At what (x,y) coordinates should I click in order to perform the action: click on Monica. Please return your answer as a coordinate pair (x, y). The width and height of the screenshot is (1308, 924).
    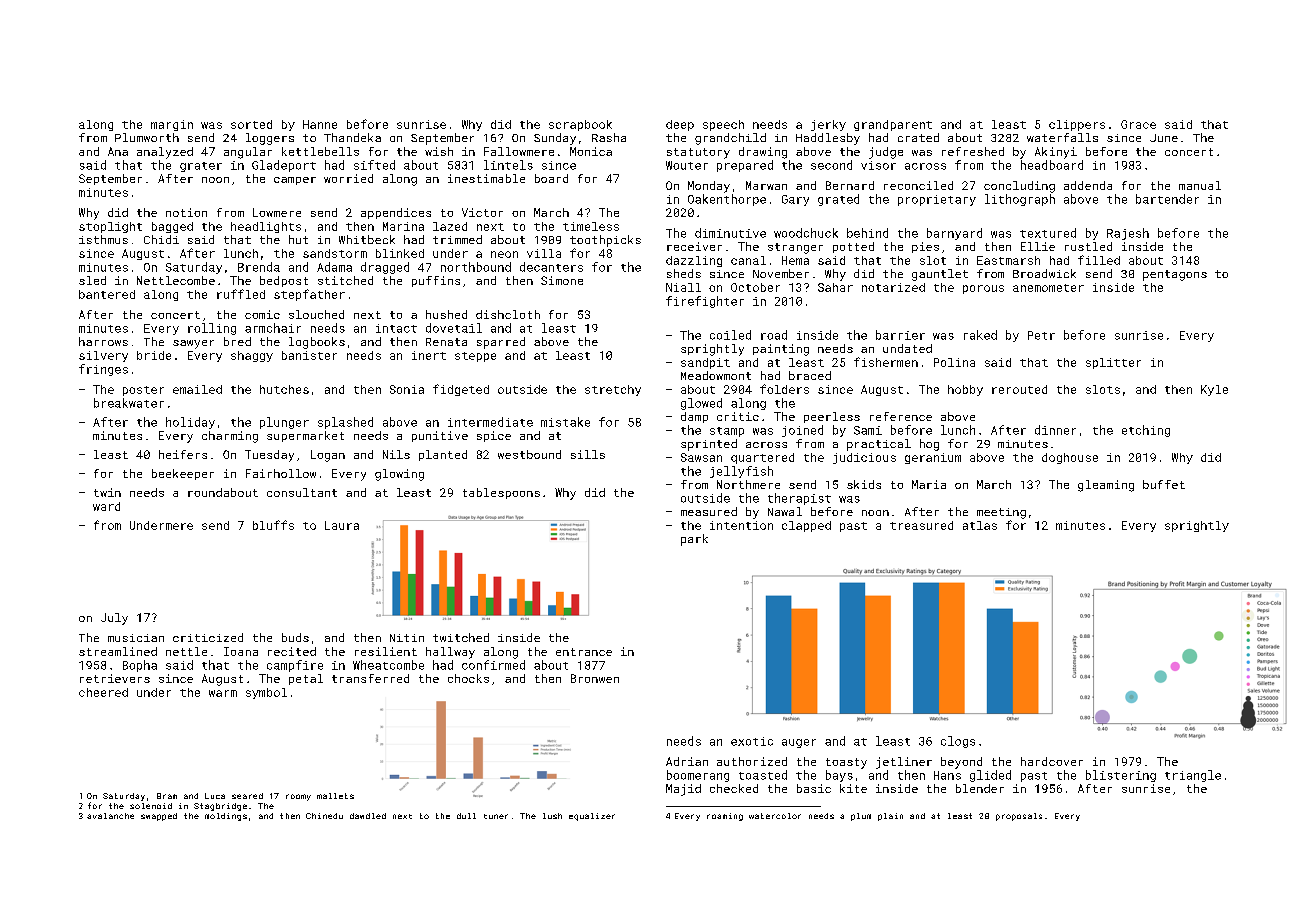
    Looking at the image, I should click on (591, 151).
